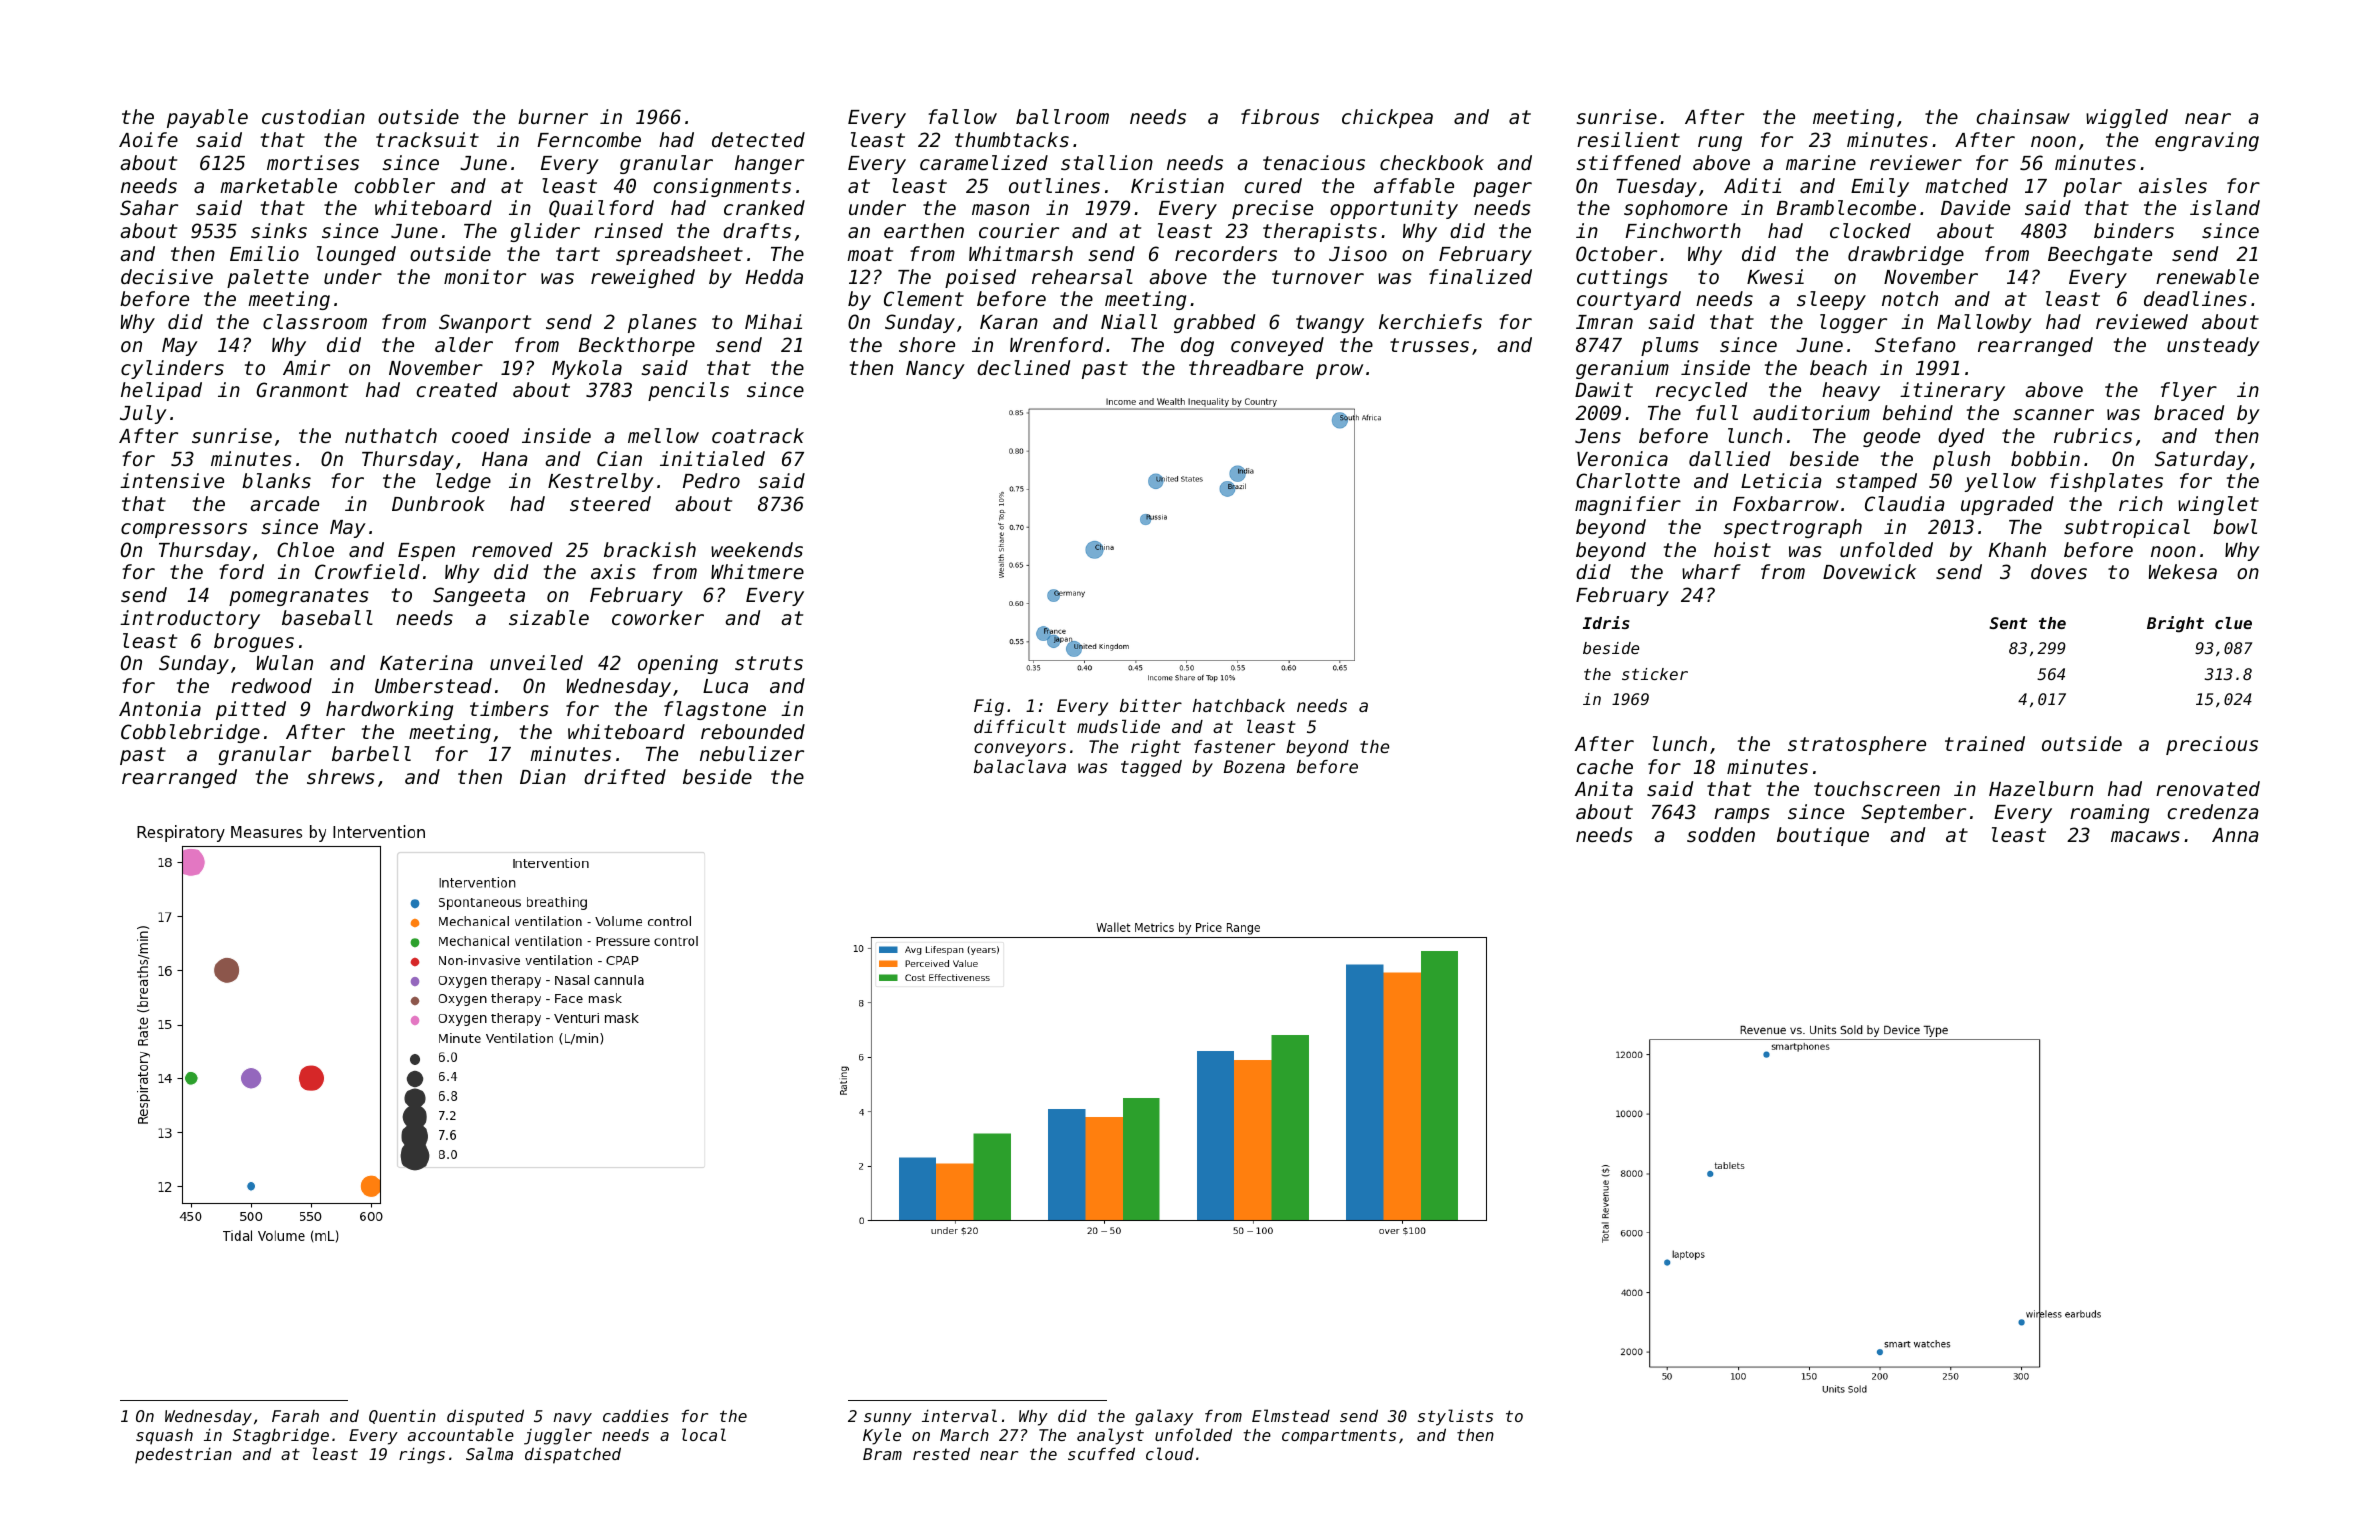 This screenshot has height=1540, width=2380. Describe the element at coordinates (757, 571) in the screenshot. I see `Whitmere` at that location.
